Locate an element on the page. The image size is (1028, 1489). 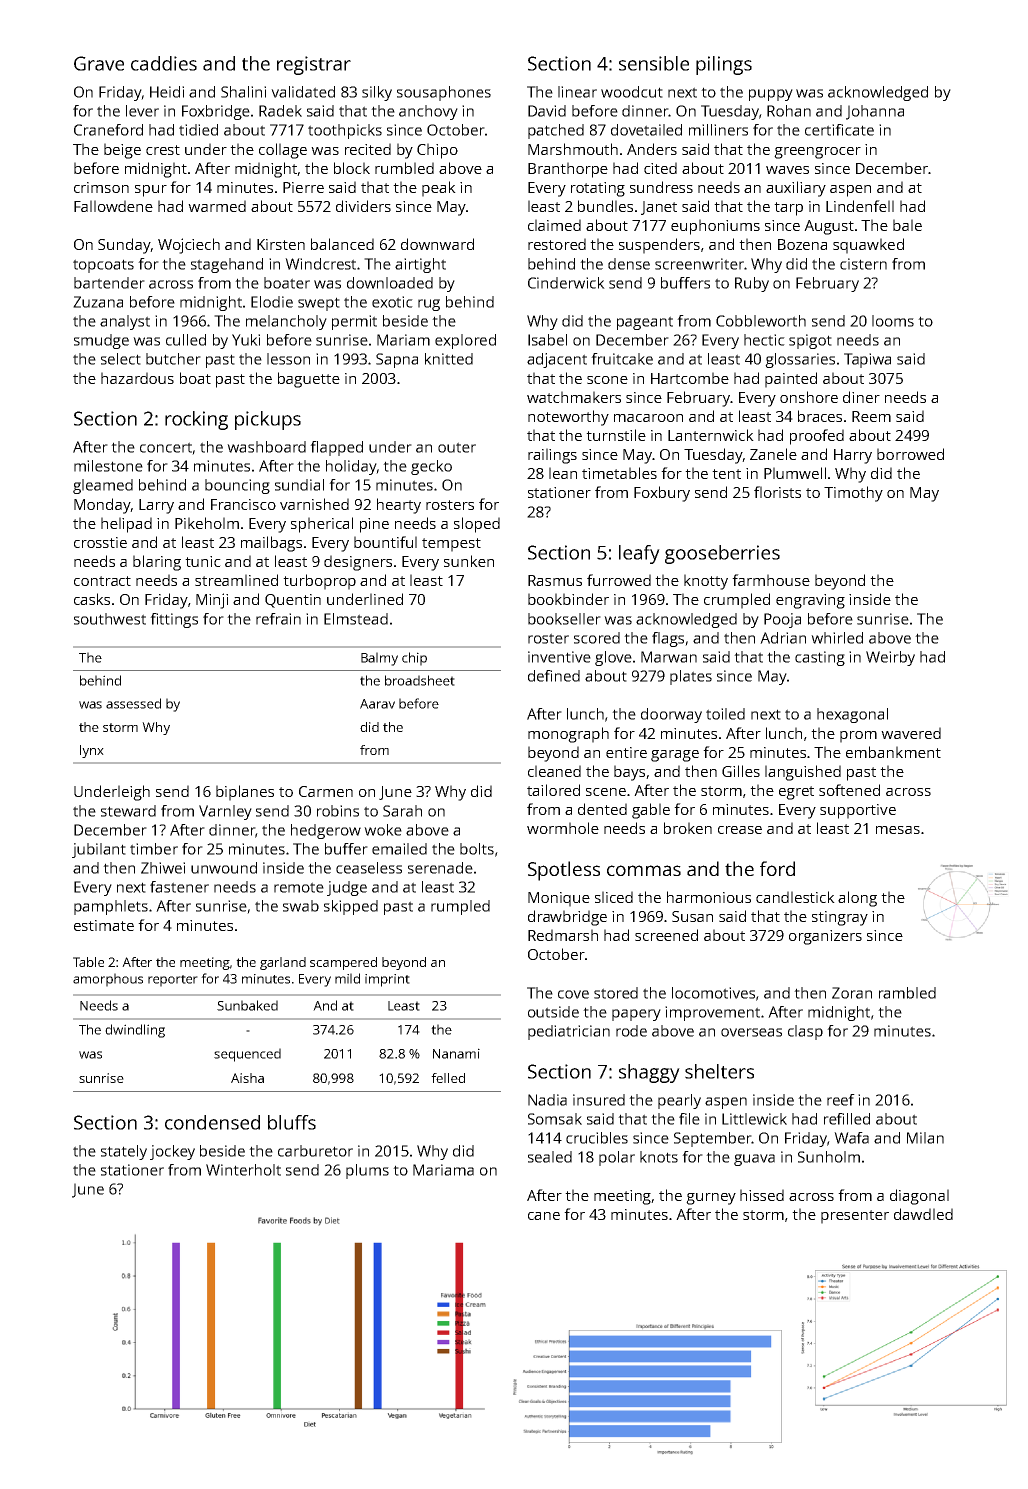
turnstile is located at coordinates (616, 435).
